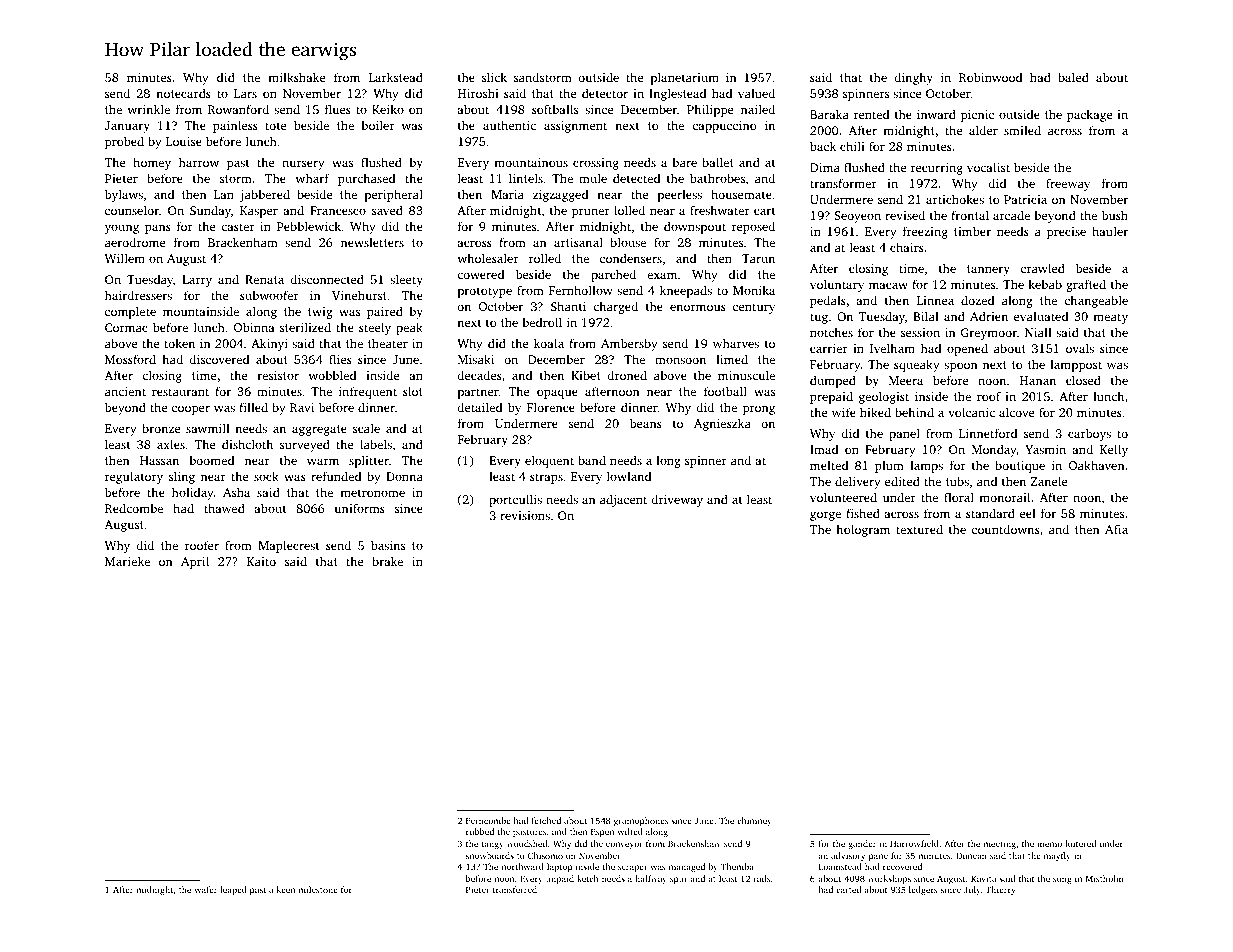 This screenshot has height=952, width=1233. I want to click on dinghy, so click(913, 78).
